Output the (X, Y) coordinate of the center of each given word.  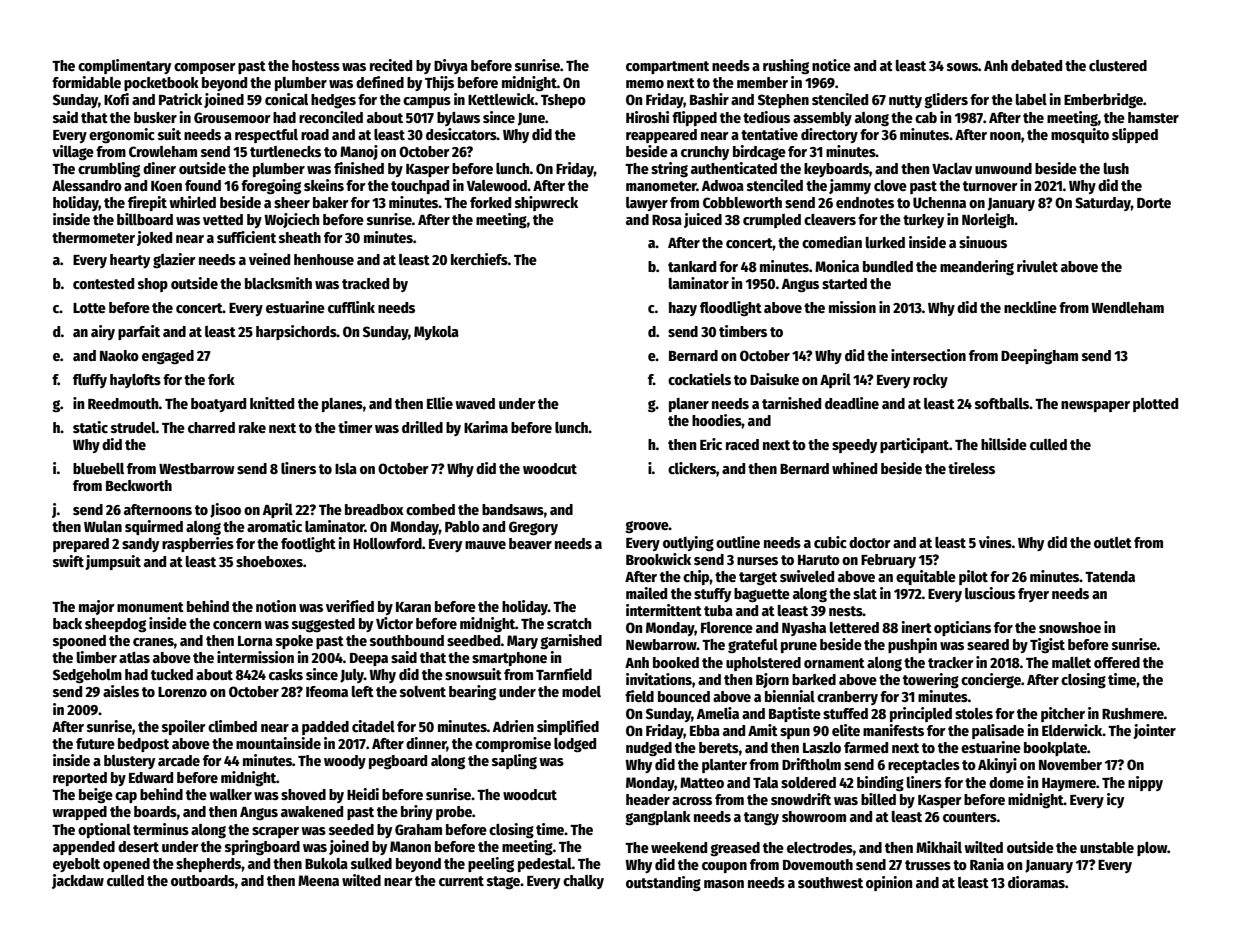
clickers (692, 468)
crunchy (705, 153)
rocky (930, 381)
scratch (569, 623)
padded (325, 728)
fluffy (90, 381)
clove (890, 185)
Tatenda (1110, 576)
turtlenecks (285, 151)
